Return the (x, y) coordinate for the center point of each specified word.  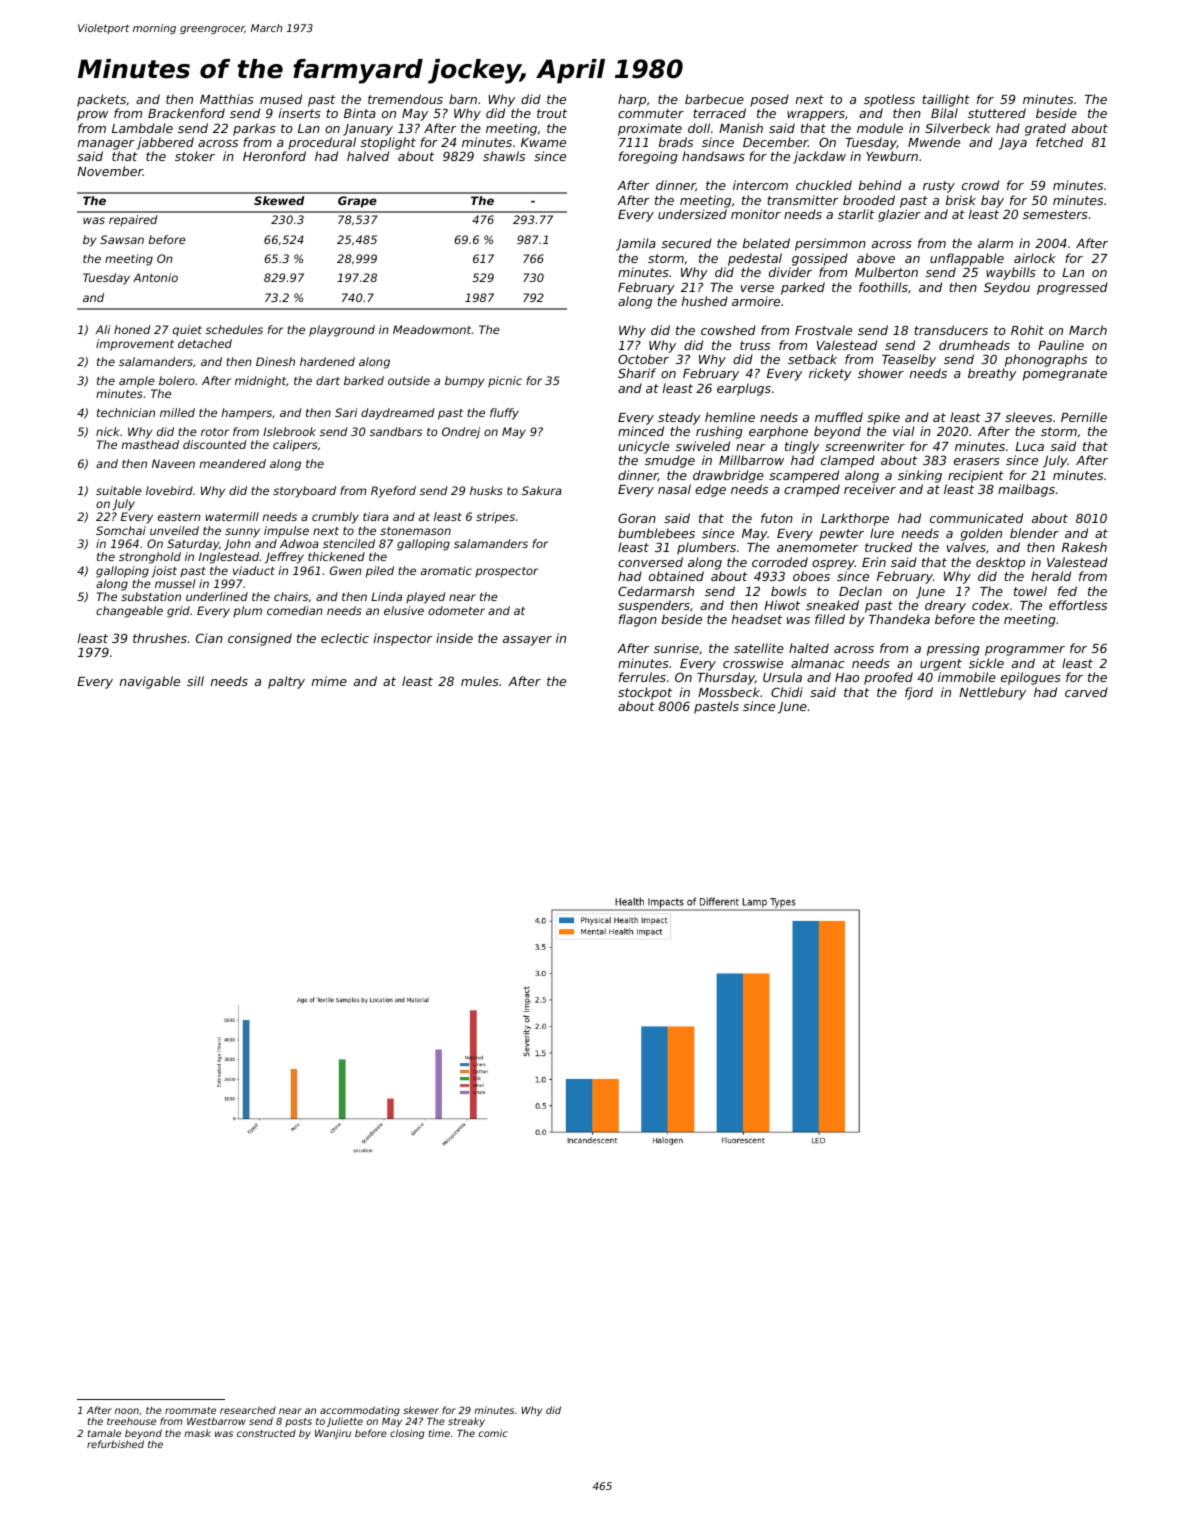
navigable (150, 682)
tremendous (405, 99)
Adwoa (299, 543)
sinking (920, 476)
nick (108, 431)
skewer (421, 1410)
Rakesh (1084, 547)
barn (463, 99)
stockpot (645, 693)
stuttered (997, 113)
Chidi (787, 692)
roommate (190, 1410)
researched (248, 1410)
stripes (495, 518)
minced (641, 431)
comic (493, 1433)
